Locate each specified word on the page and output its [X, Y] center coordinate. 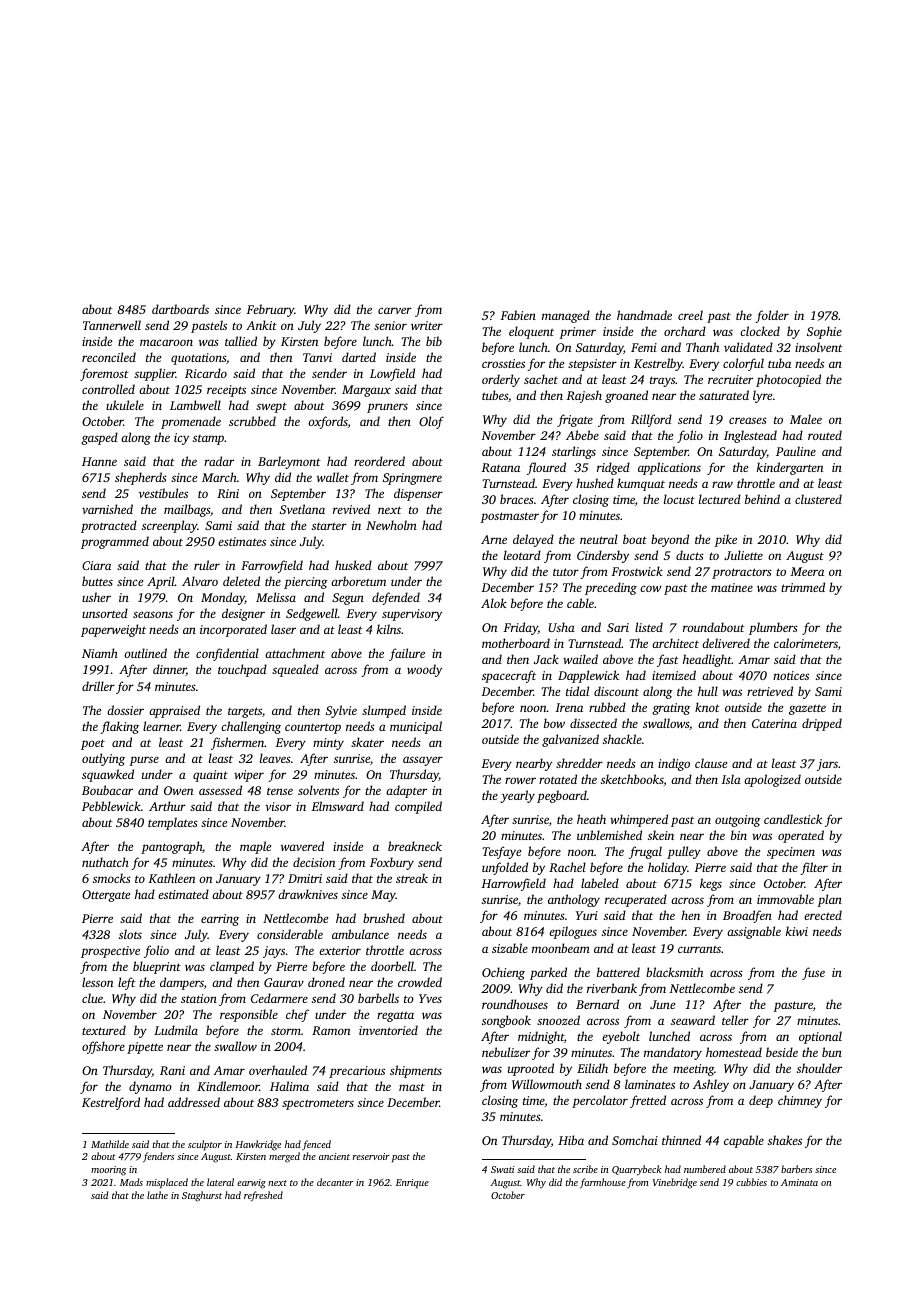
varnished [107, 509]
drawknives [308, 894]
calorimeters [806, 643]
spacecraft [509, 676]
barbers [796, 1169]
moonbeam [561, 948]
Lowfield [392, 374]
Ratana [501, 467]
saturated [724, 395]
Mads [131, 1182]
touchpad [242, 670]
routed [825, 435]
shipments [416, 1071]
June [662, 1004]
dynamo [150, 1087]
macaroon [166, 342]
